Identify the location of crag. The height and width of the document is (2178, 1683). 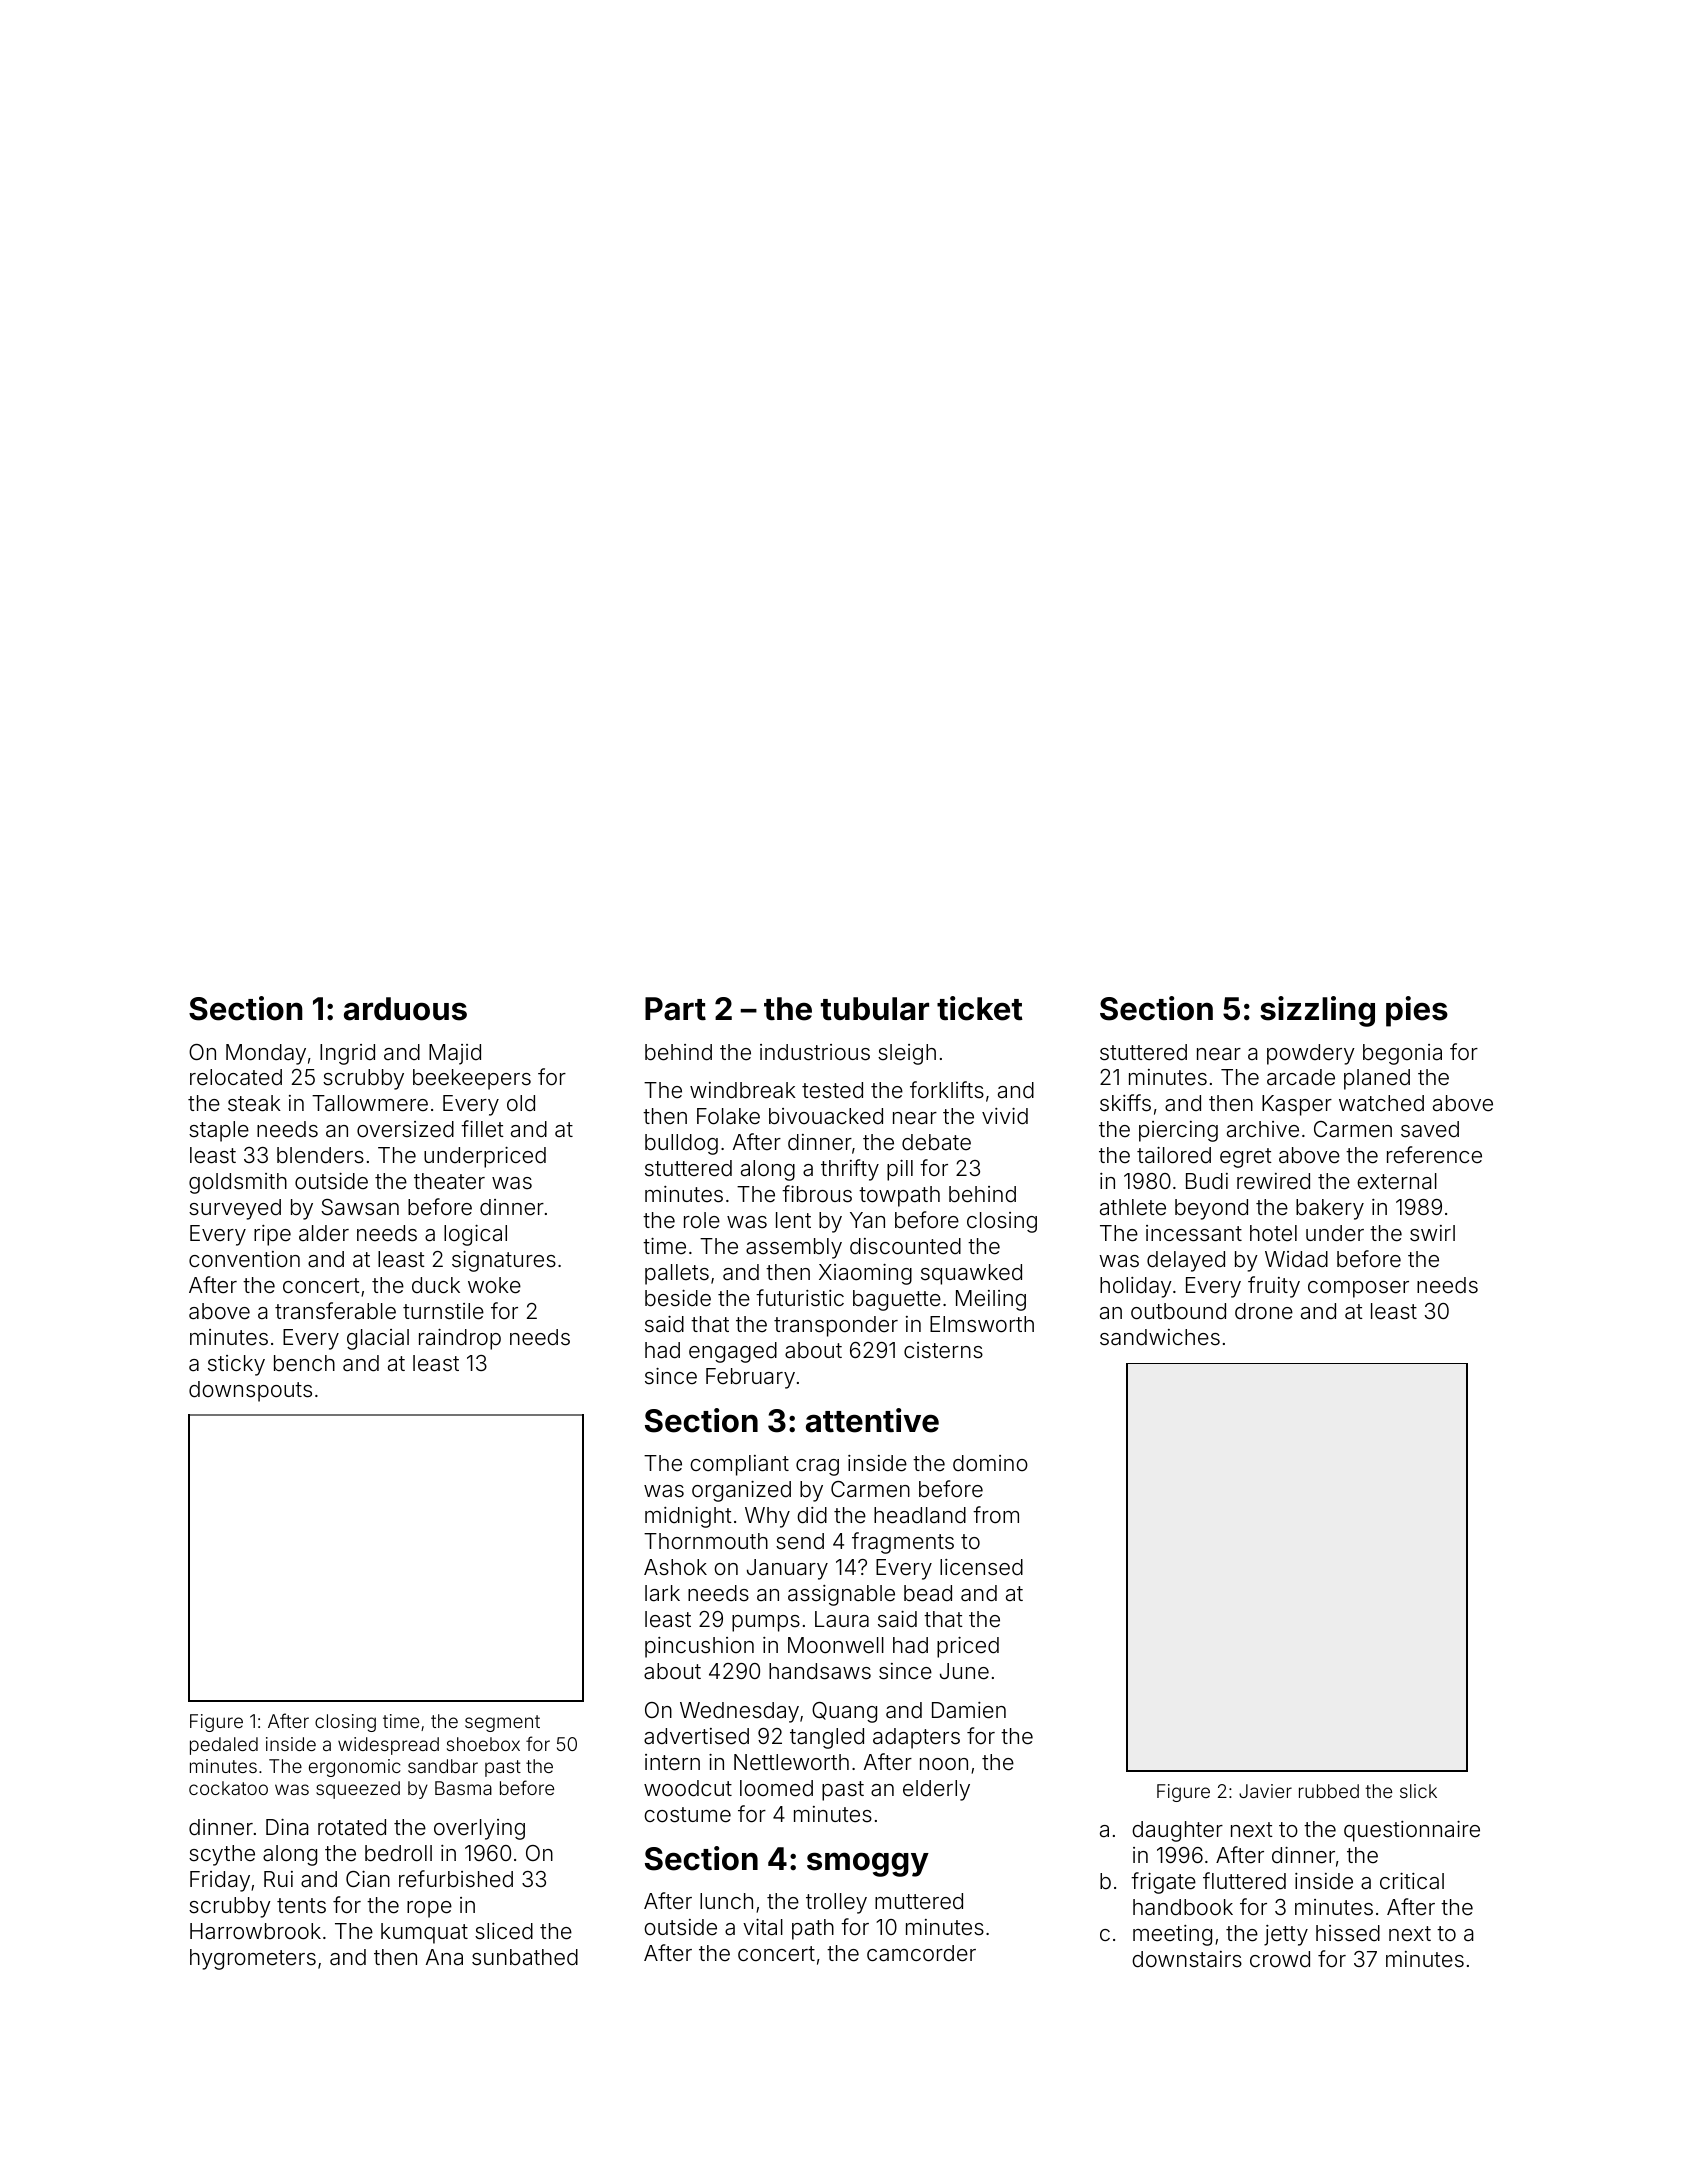
(817, 1467).
